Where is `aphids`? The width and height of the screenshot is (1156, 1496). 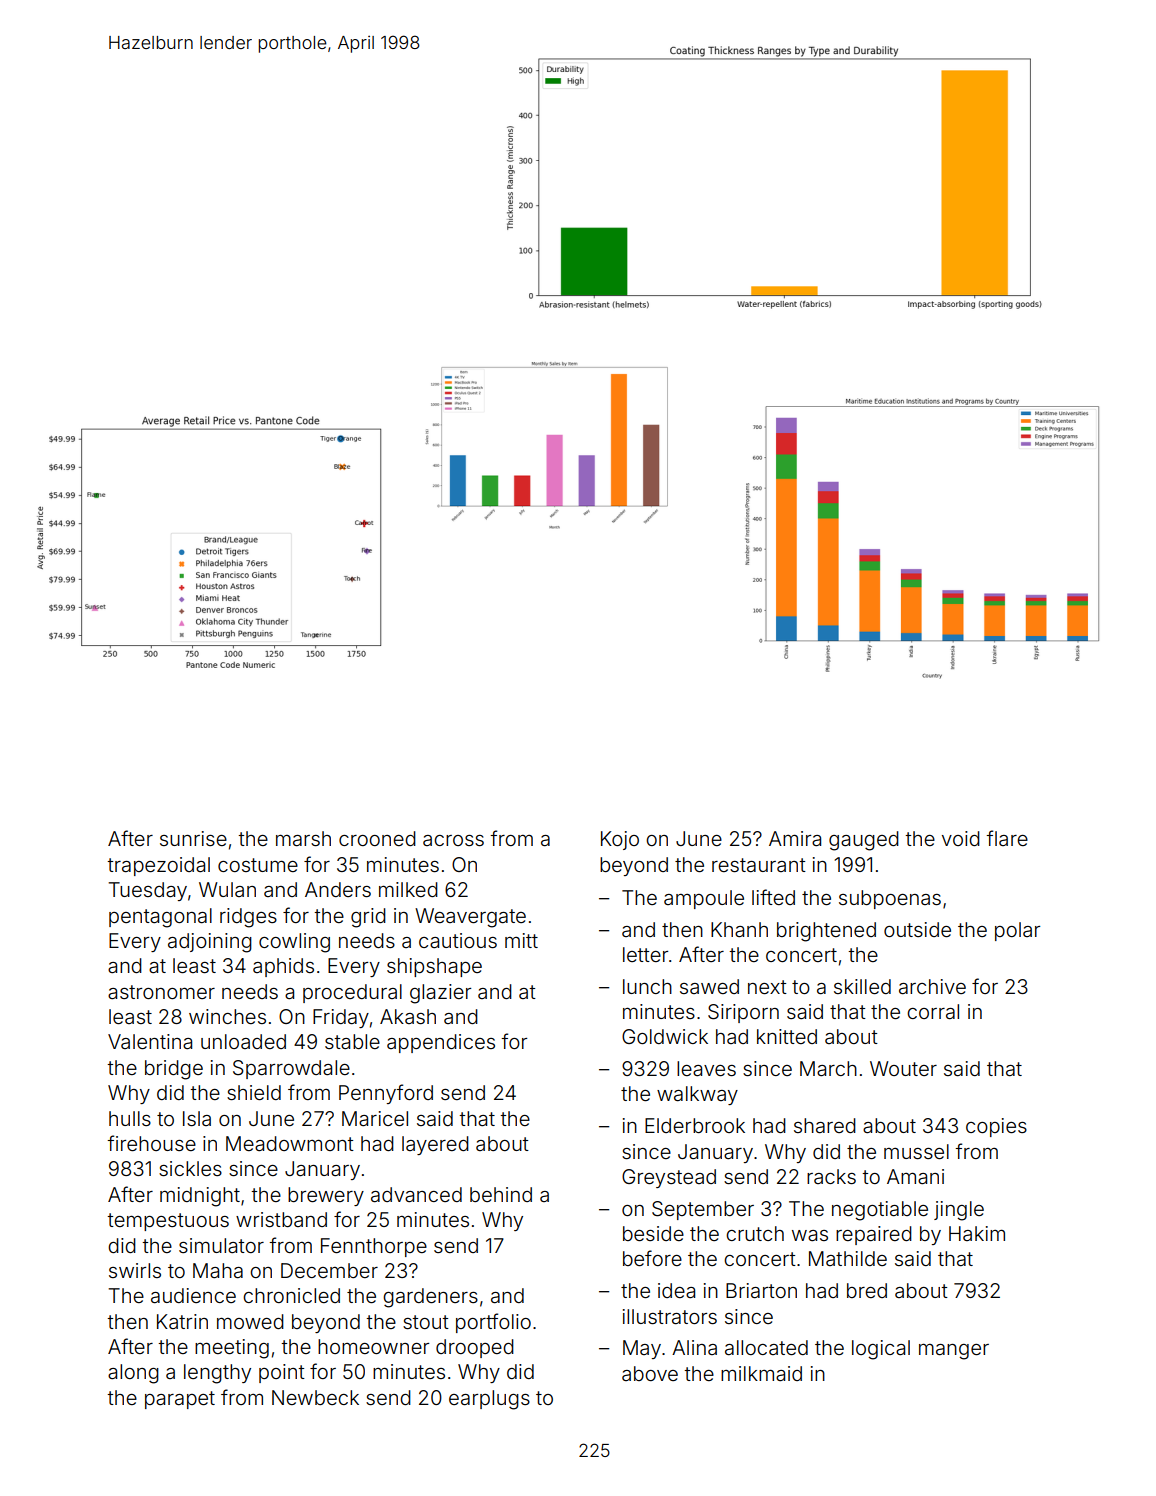 aphids is located at coordinates (283, 967).
